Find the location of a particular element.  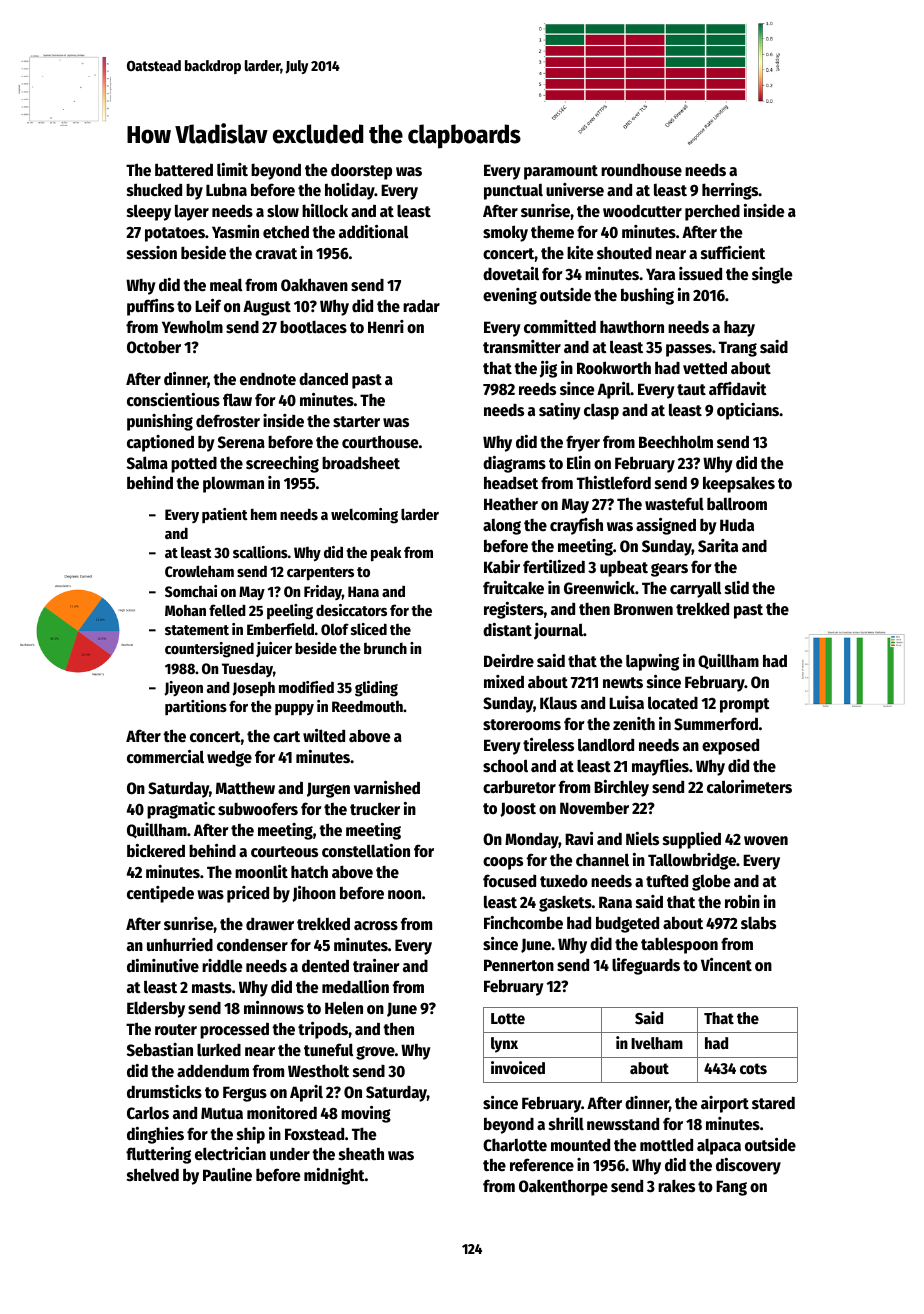

woodcutter is located at coordinates (642, 211).
